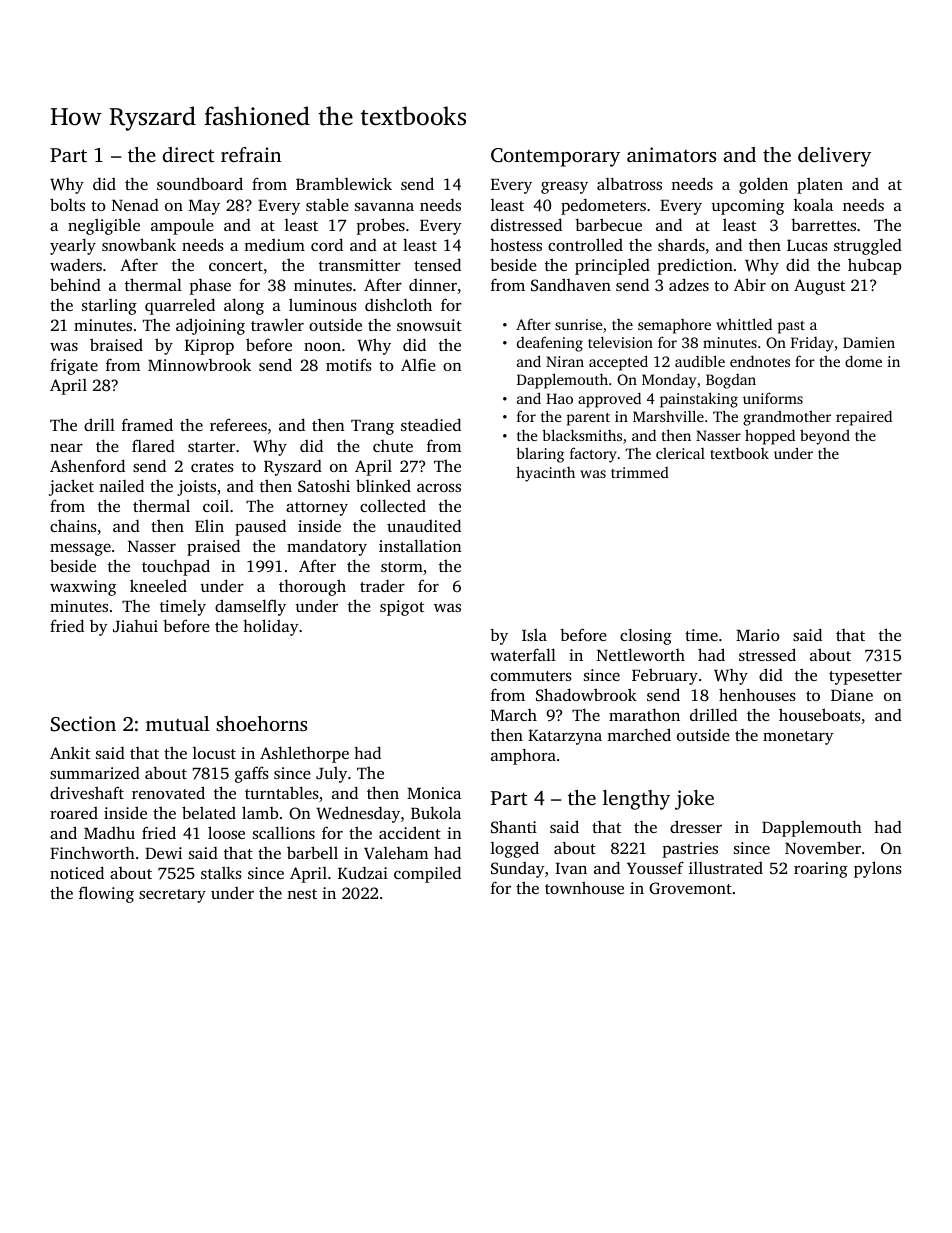 The width and height of the screenshot is (952, 1233). What do you see at coordinates (80, 550) in the screenshot?
I see `message` at bounding box center [80, 550].
